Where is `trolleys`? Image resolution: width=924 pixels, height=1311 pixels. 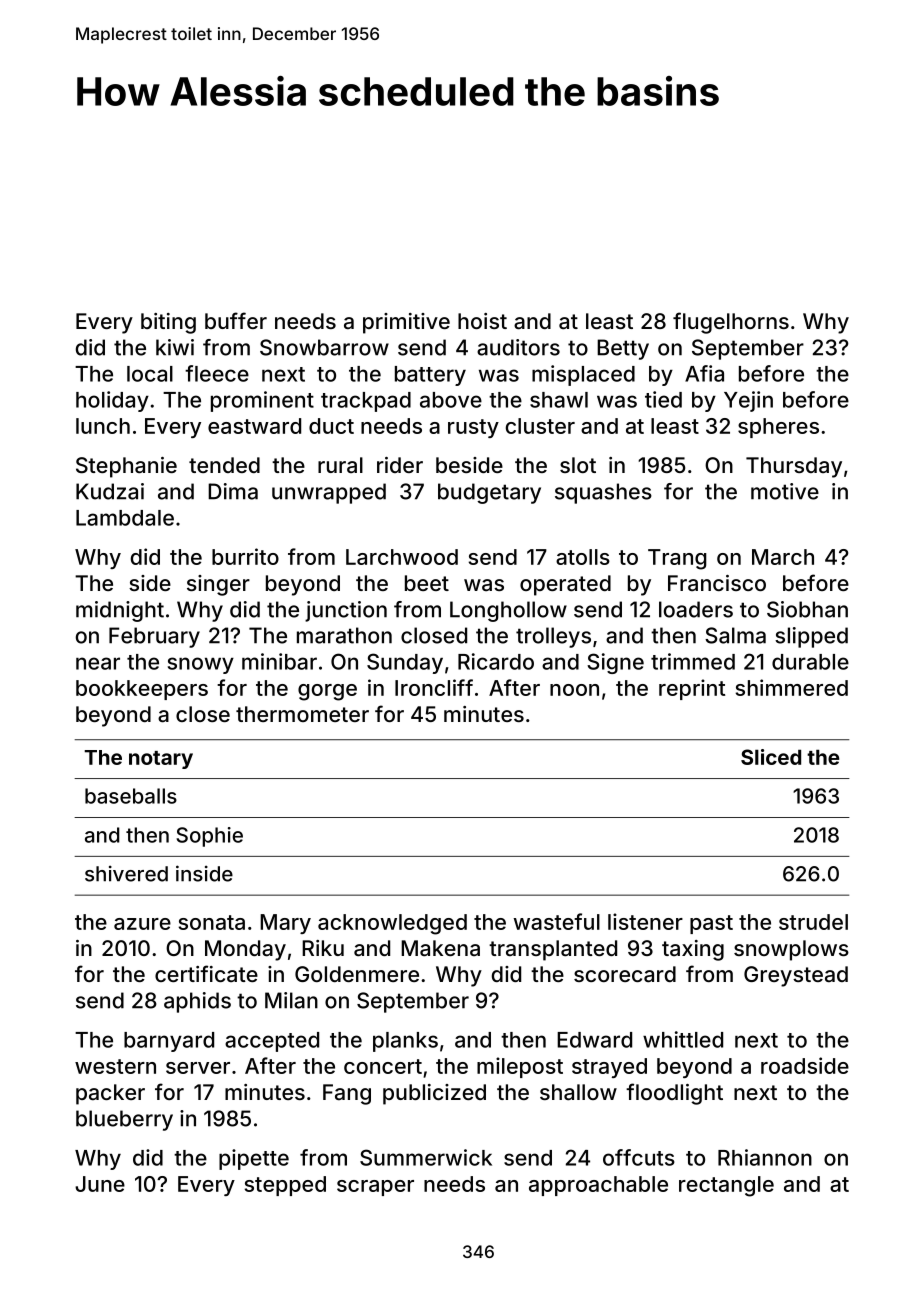
trolleys is located at coordinates (553, 637).
